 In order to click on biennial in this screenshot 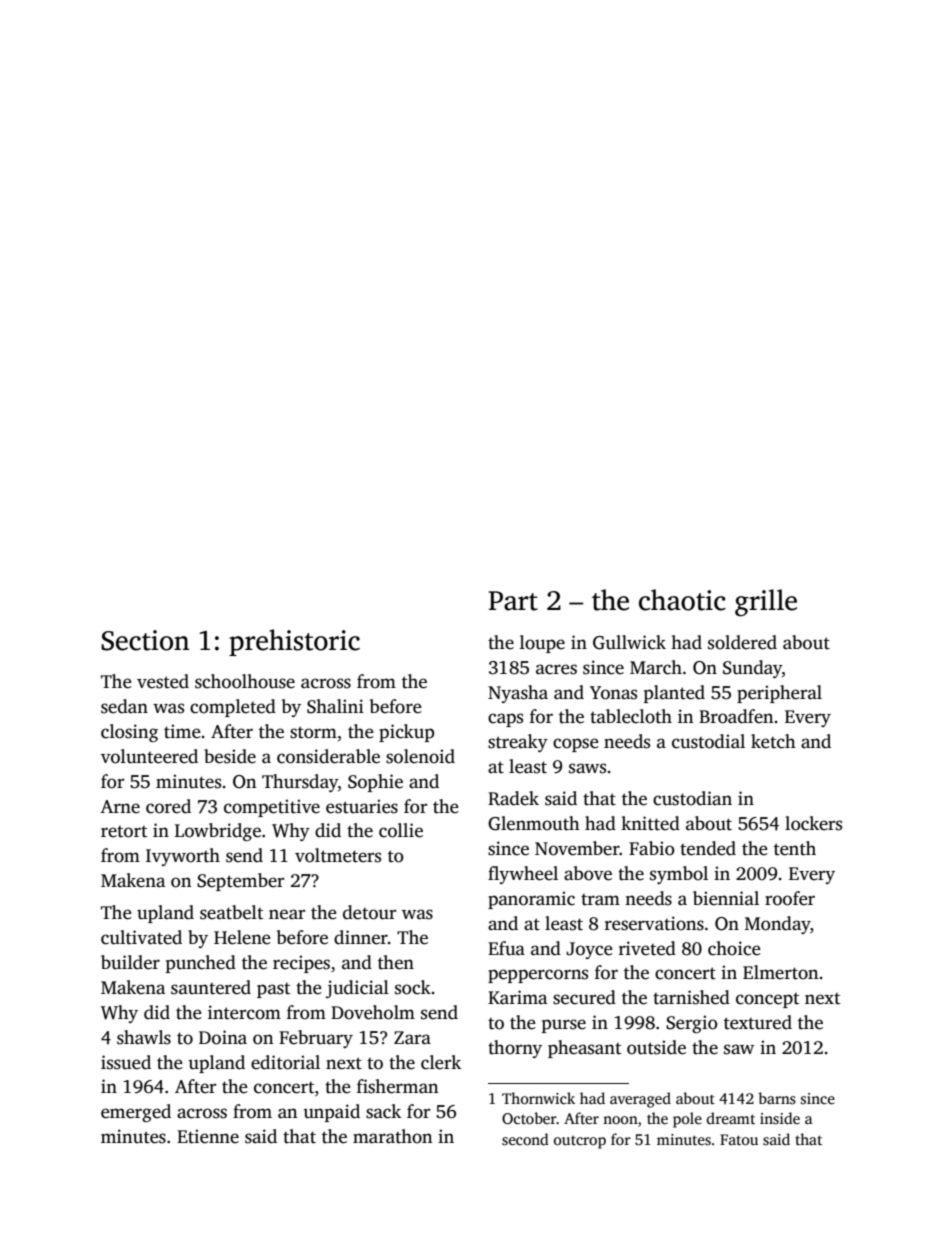, I will do `click(726, 898)`.
